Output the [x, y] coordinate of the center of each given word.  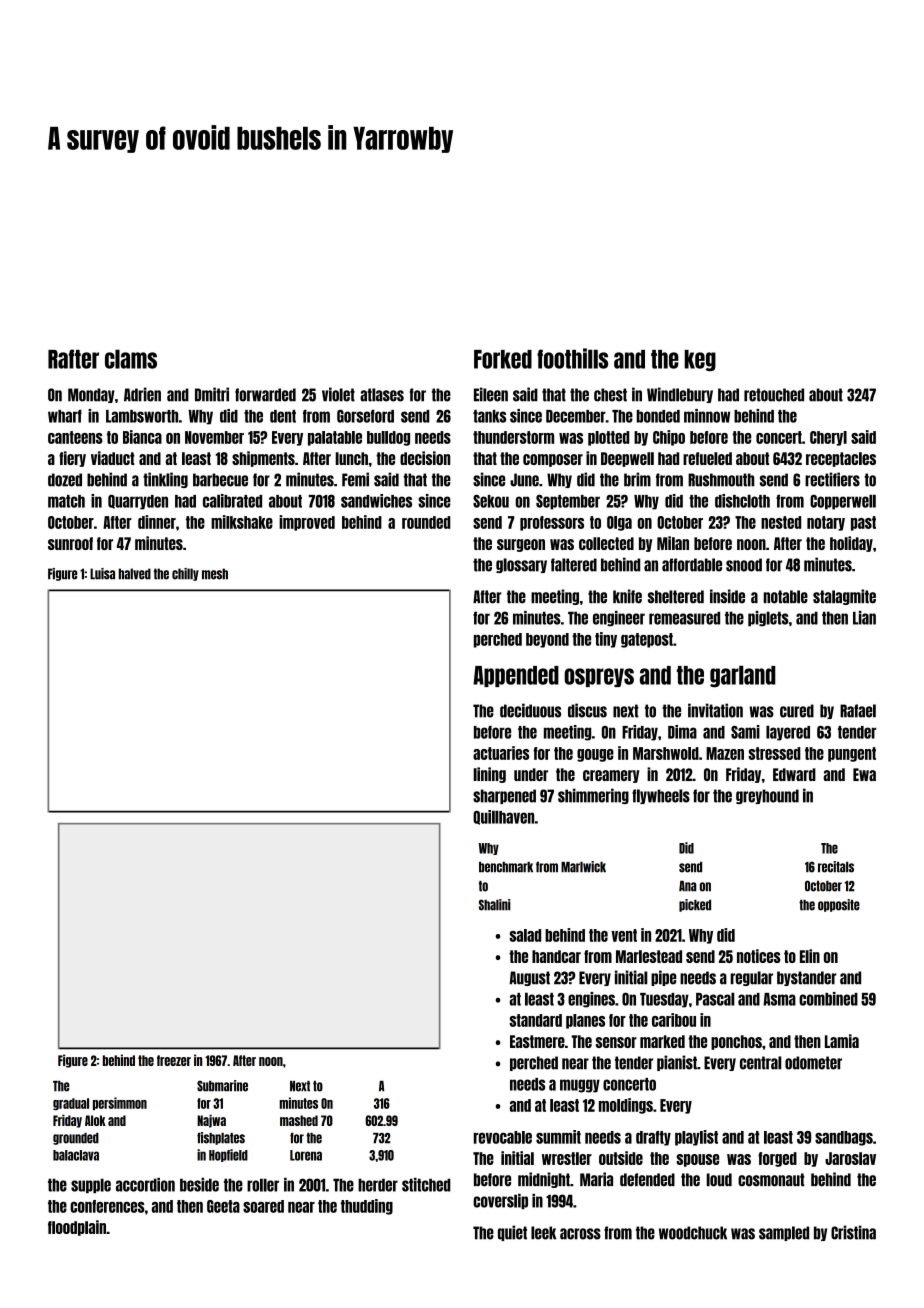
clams [131, 359]
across [580, 1234]
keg [700, 360]
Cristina [853, 1232]
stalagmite [844, 597]
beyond [547, 640]
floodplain [77, 1228]
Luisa [102, 574]
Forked [503, 359]
